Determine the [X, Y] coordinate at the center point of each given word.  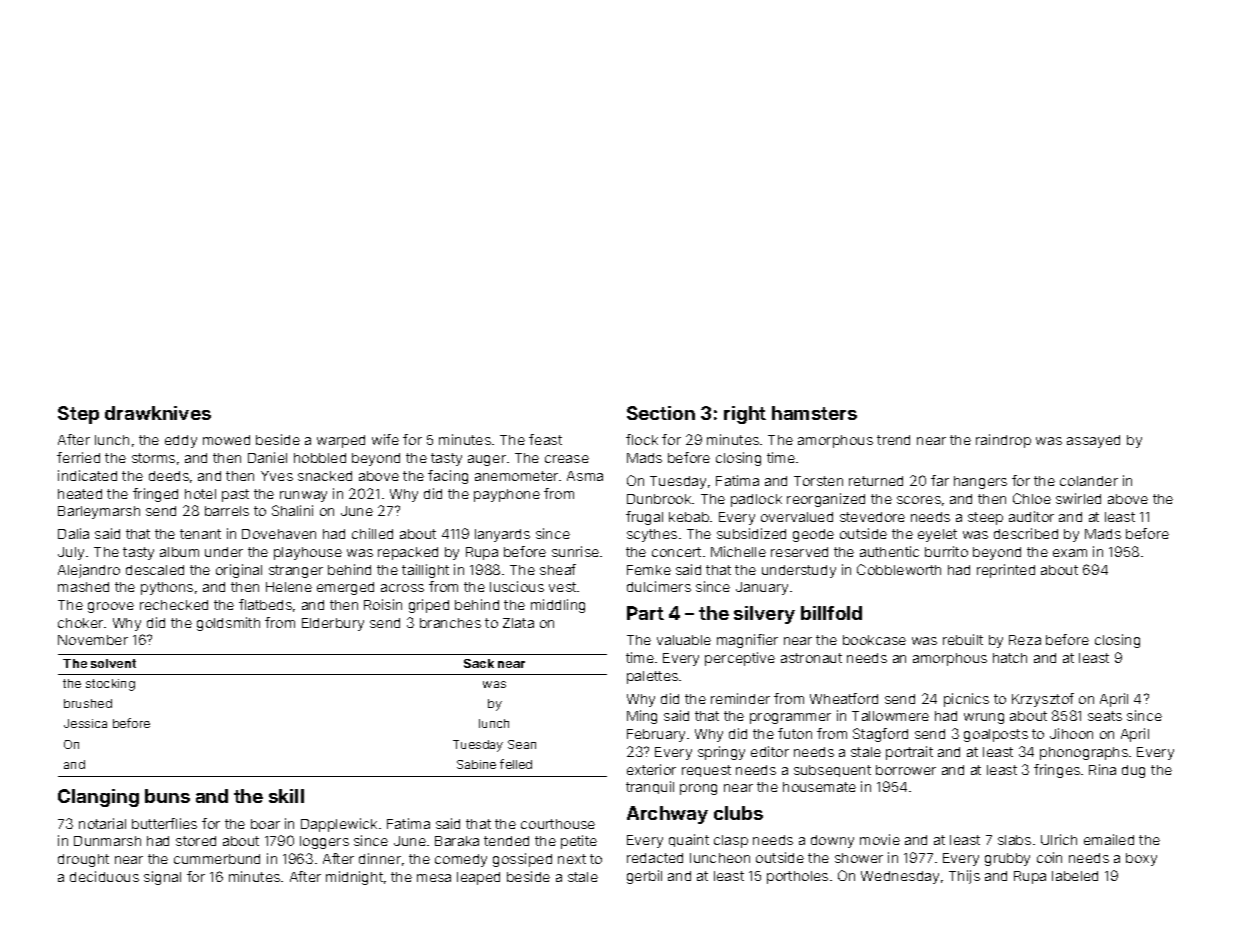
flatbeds [265, 604]
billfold [831, 613]
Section [661, 413]
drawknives [158, 413]
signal [162, 878]
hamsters [814, 413]
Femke [649, 570]
